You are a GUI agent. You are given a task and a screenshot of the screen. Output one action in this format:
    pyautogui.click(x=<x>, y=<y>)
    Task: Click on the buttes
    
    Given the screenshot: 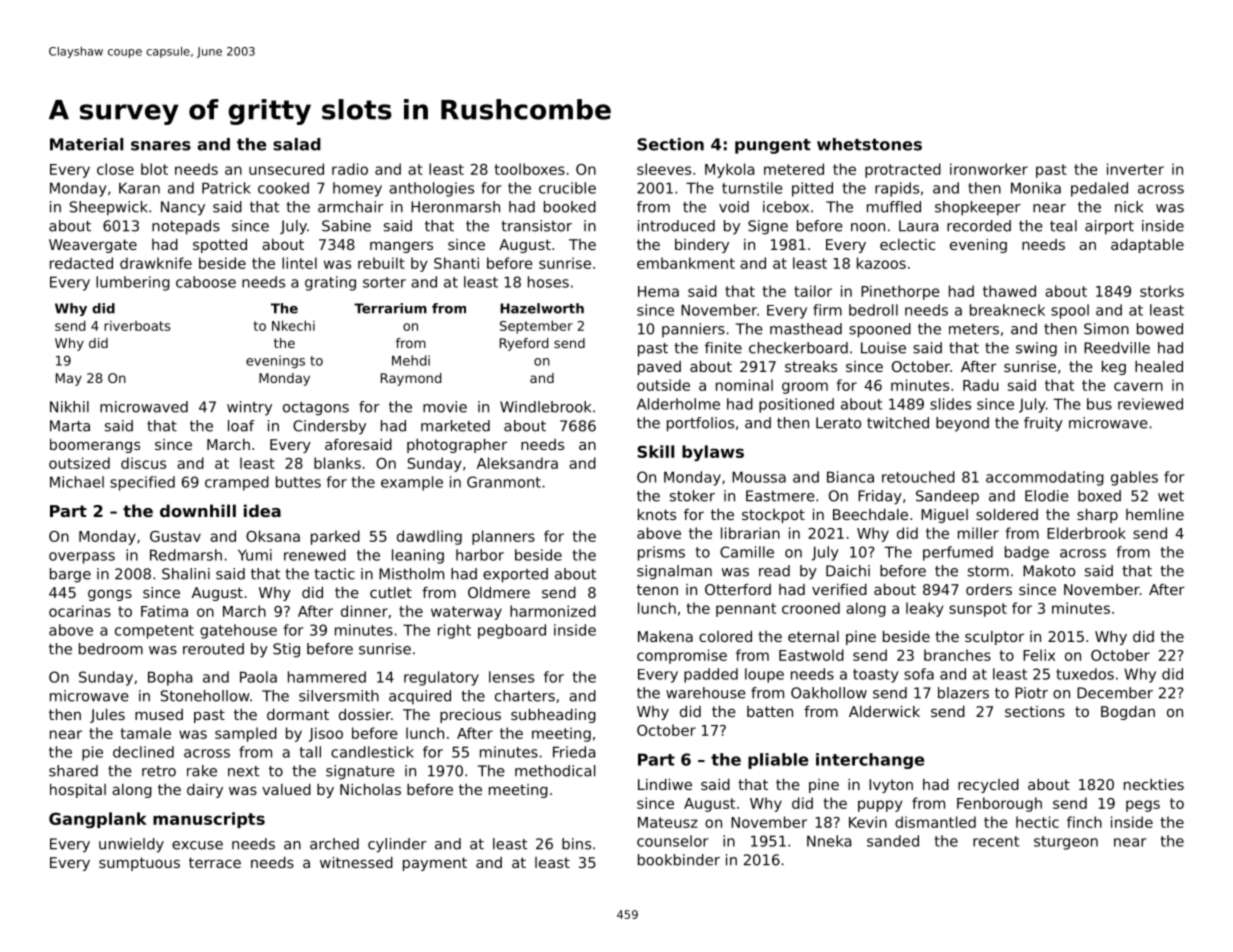 What is the action you would take?
    pyautogui.click(x=298, y=482)
